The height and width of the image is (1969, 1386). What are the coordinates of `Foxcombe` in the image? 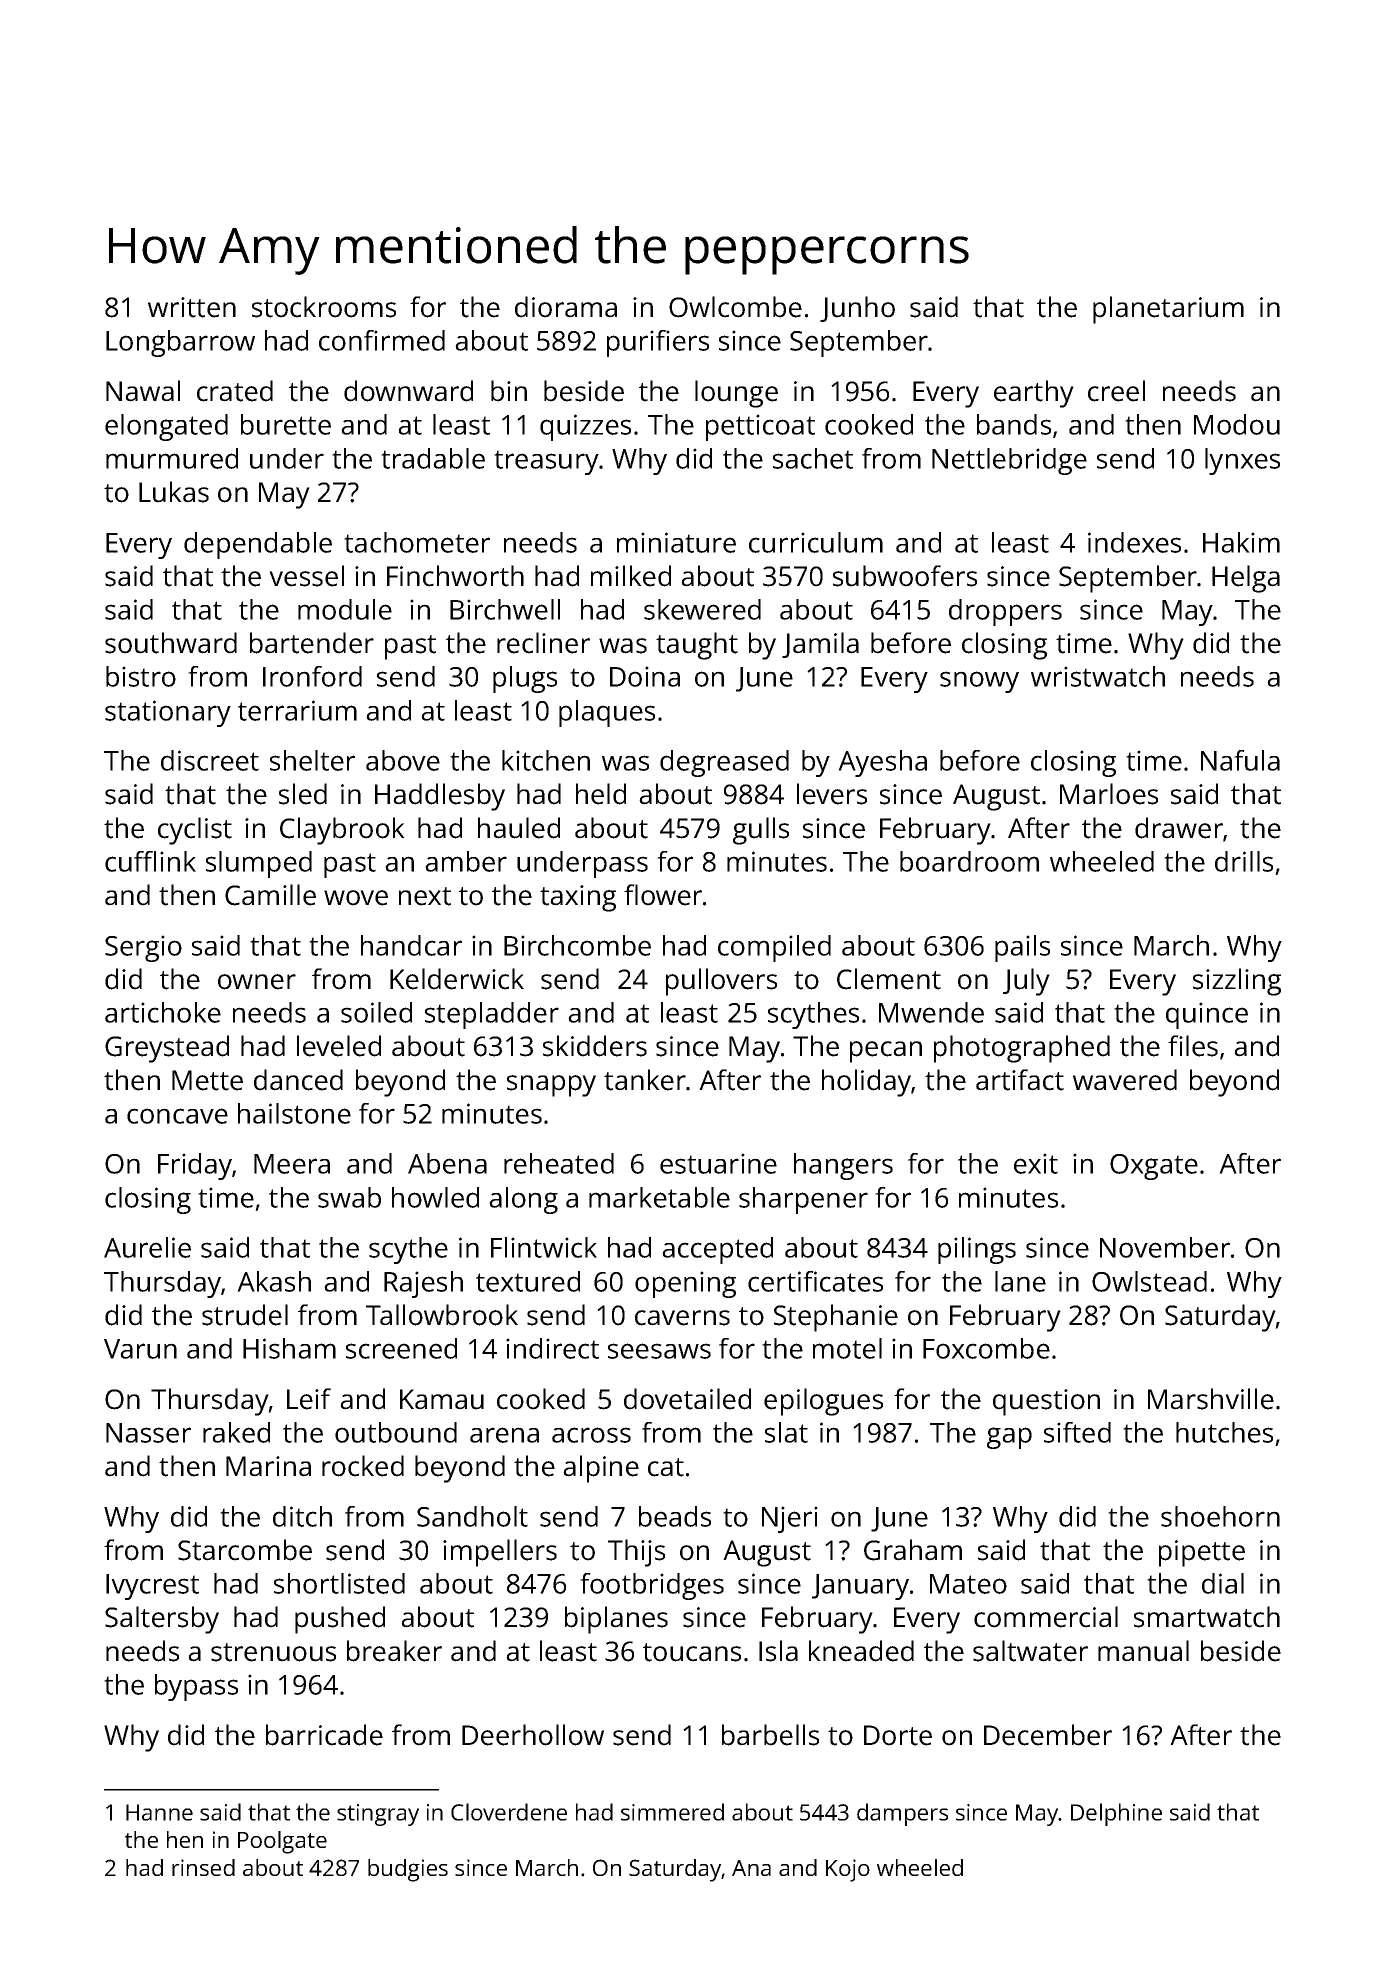 It's located at (986, 1348).
